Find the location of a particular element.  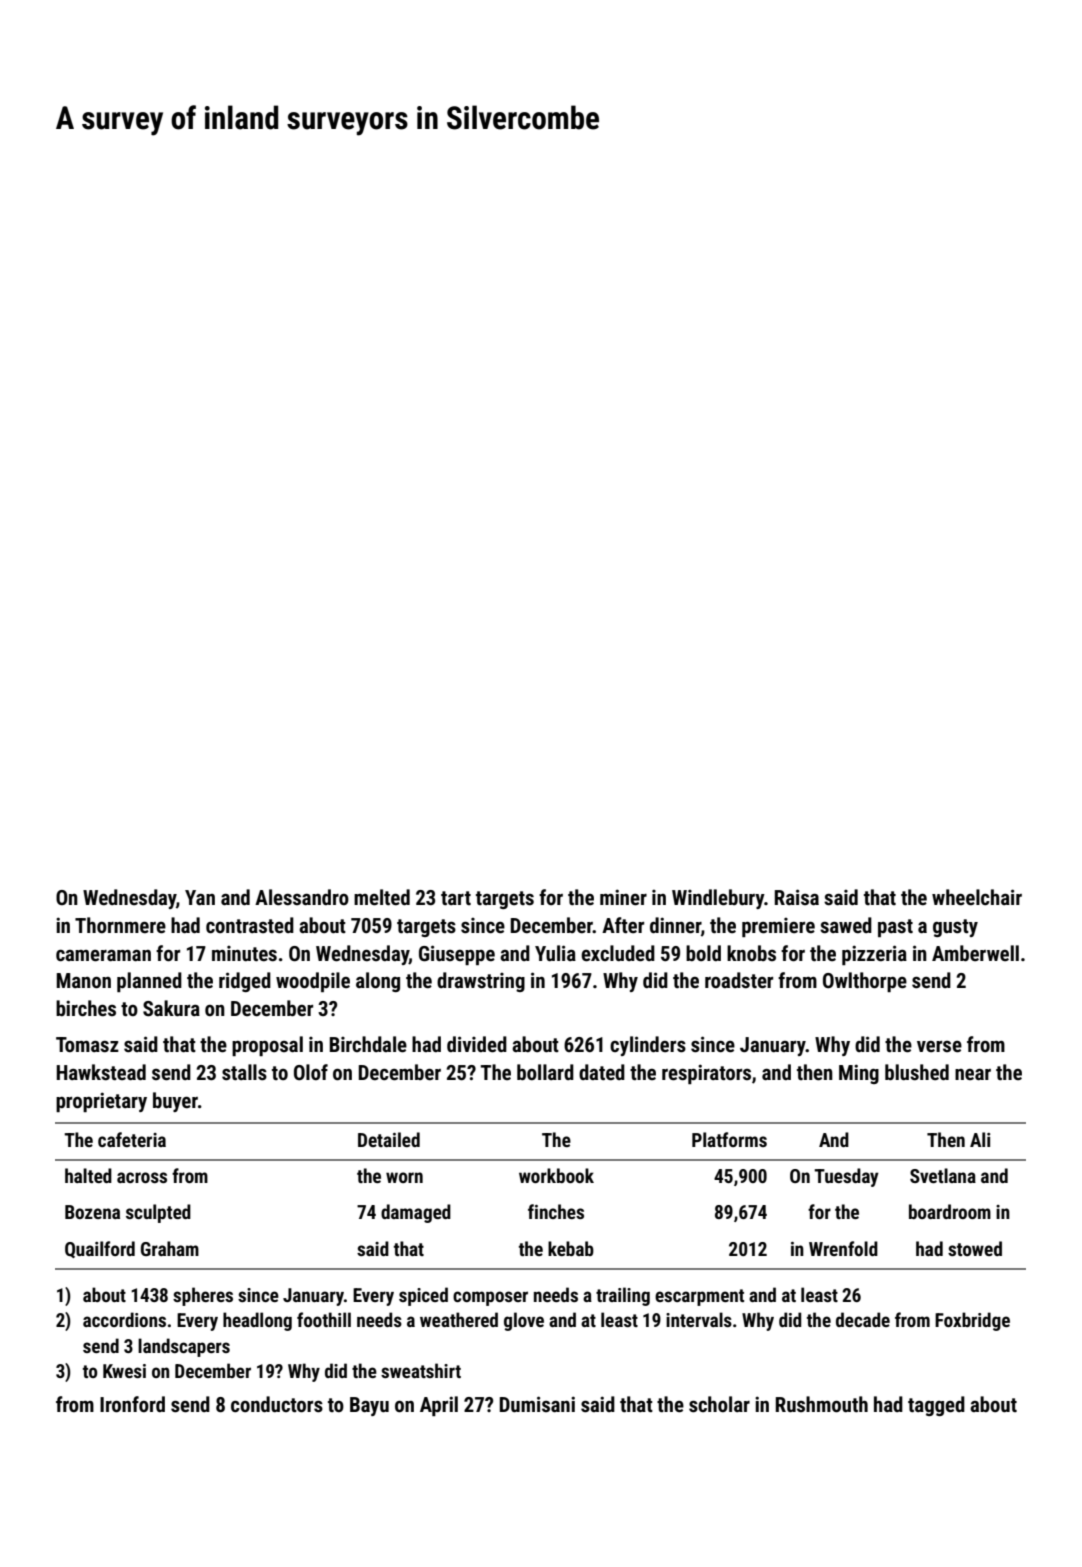

stowed is located at coordinates (975, 1248).
